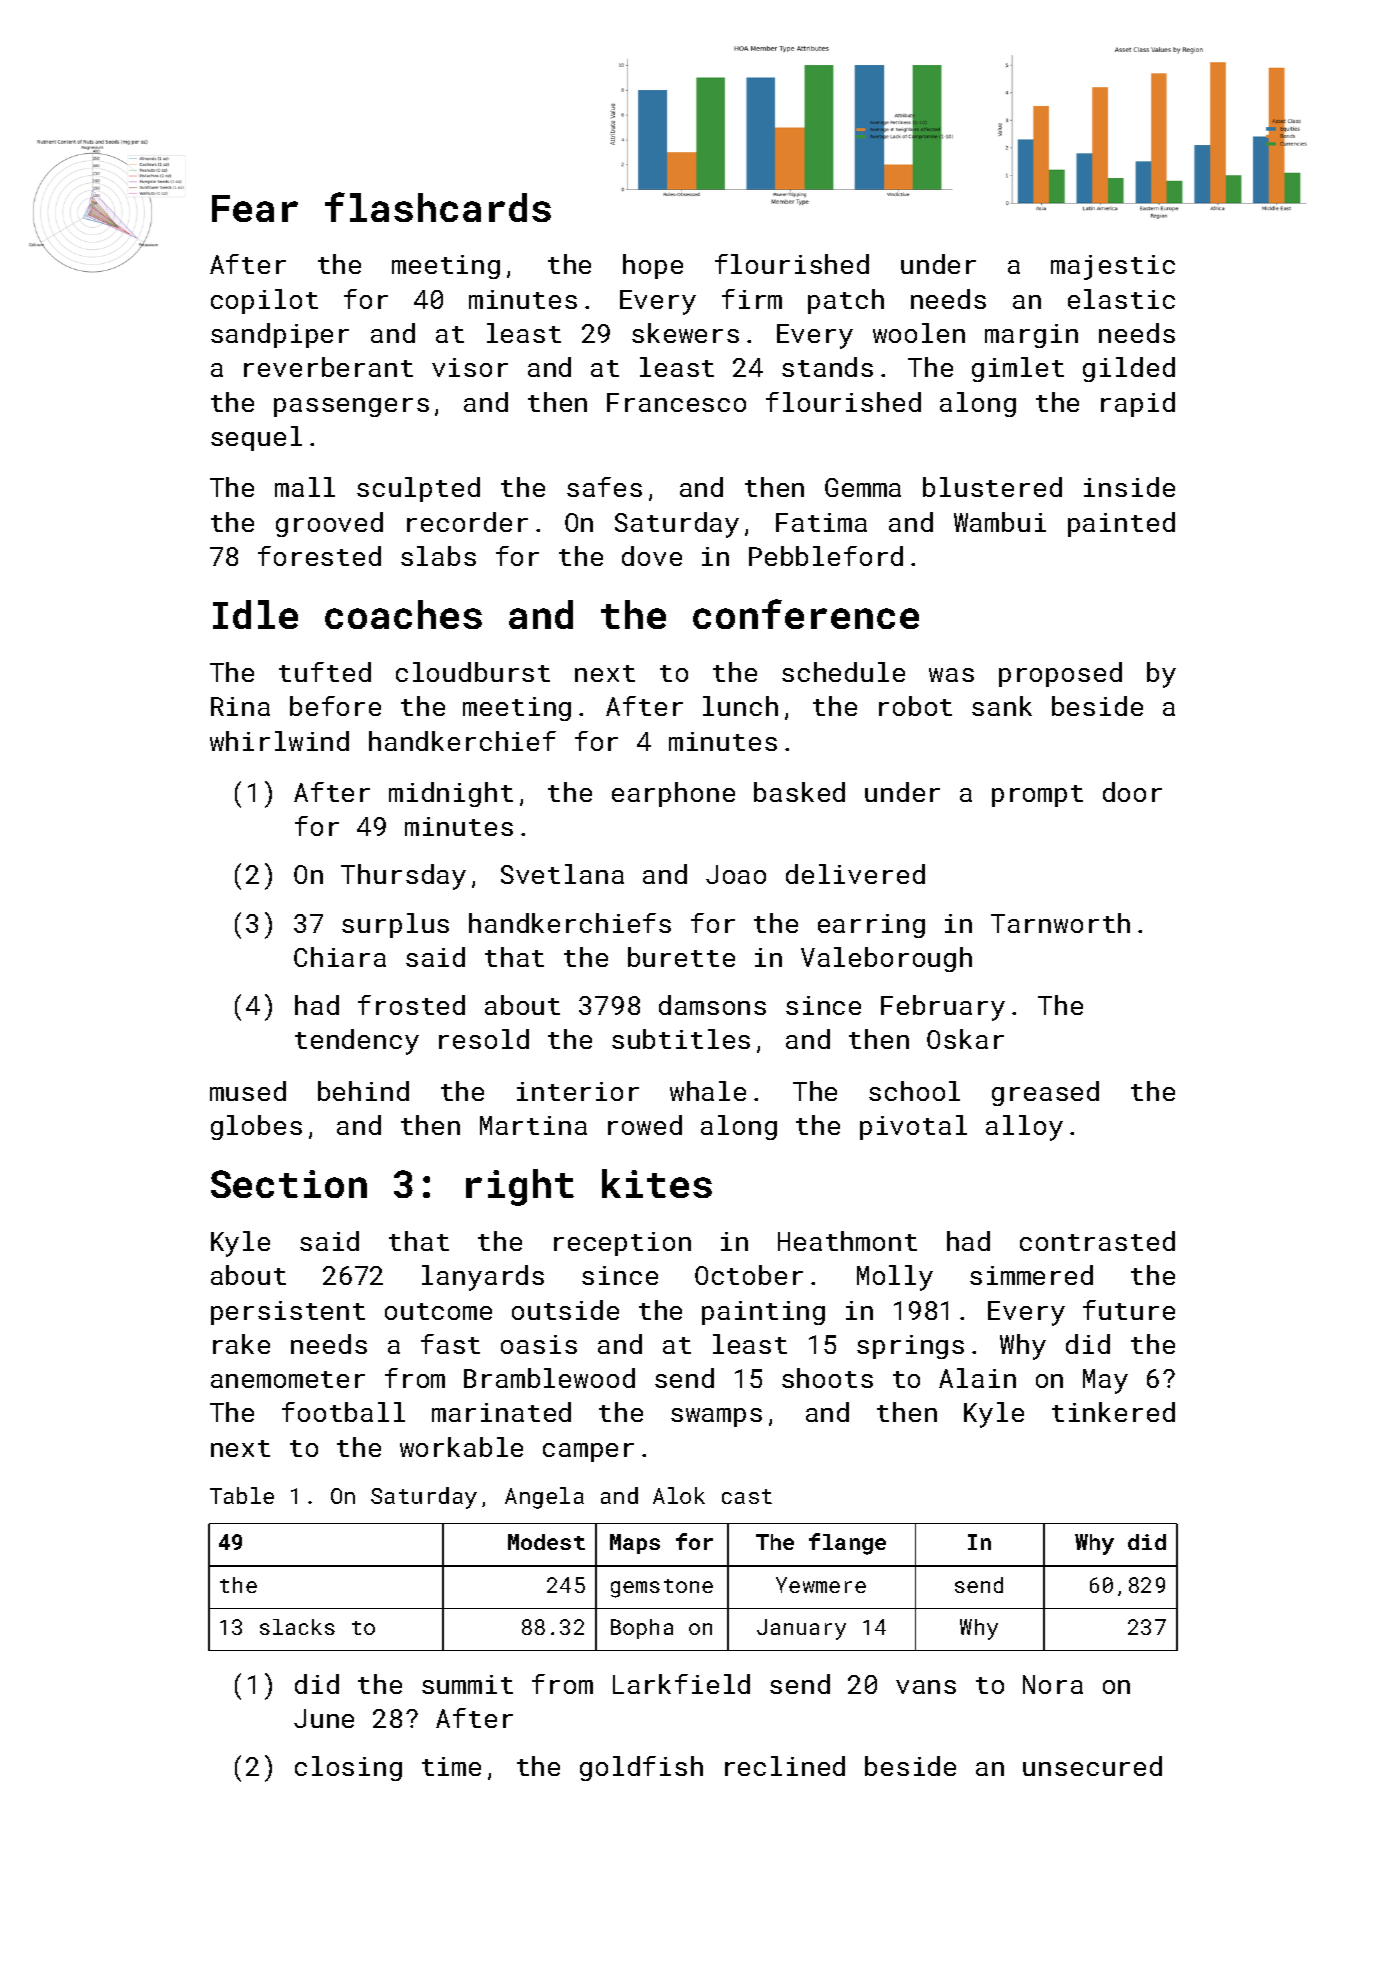  I want to click on midnight, so click(451, 794).
